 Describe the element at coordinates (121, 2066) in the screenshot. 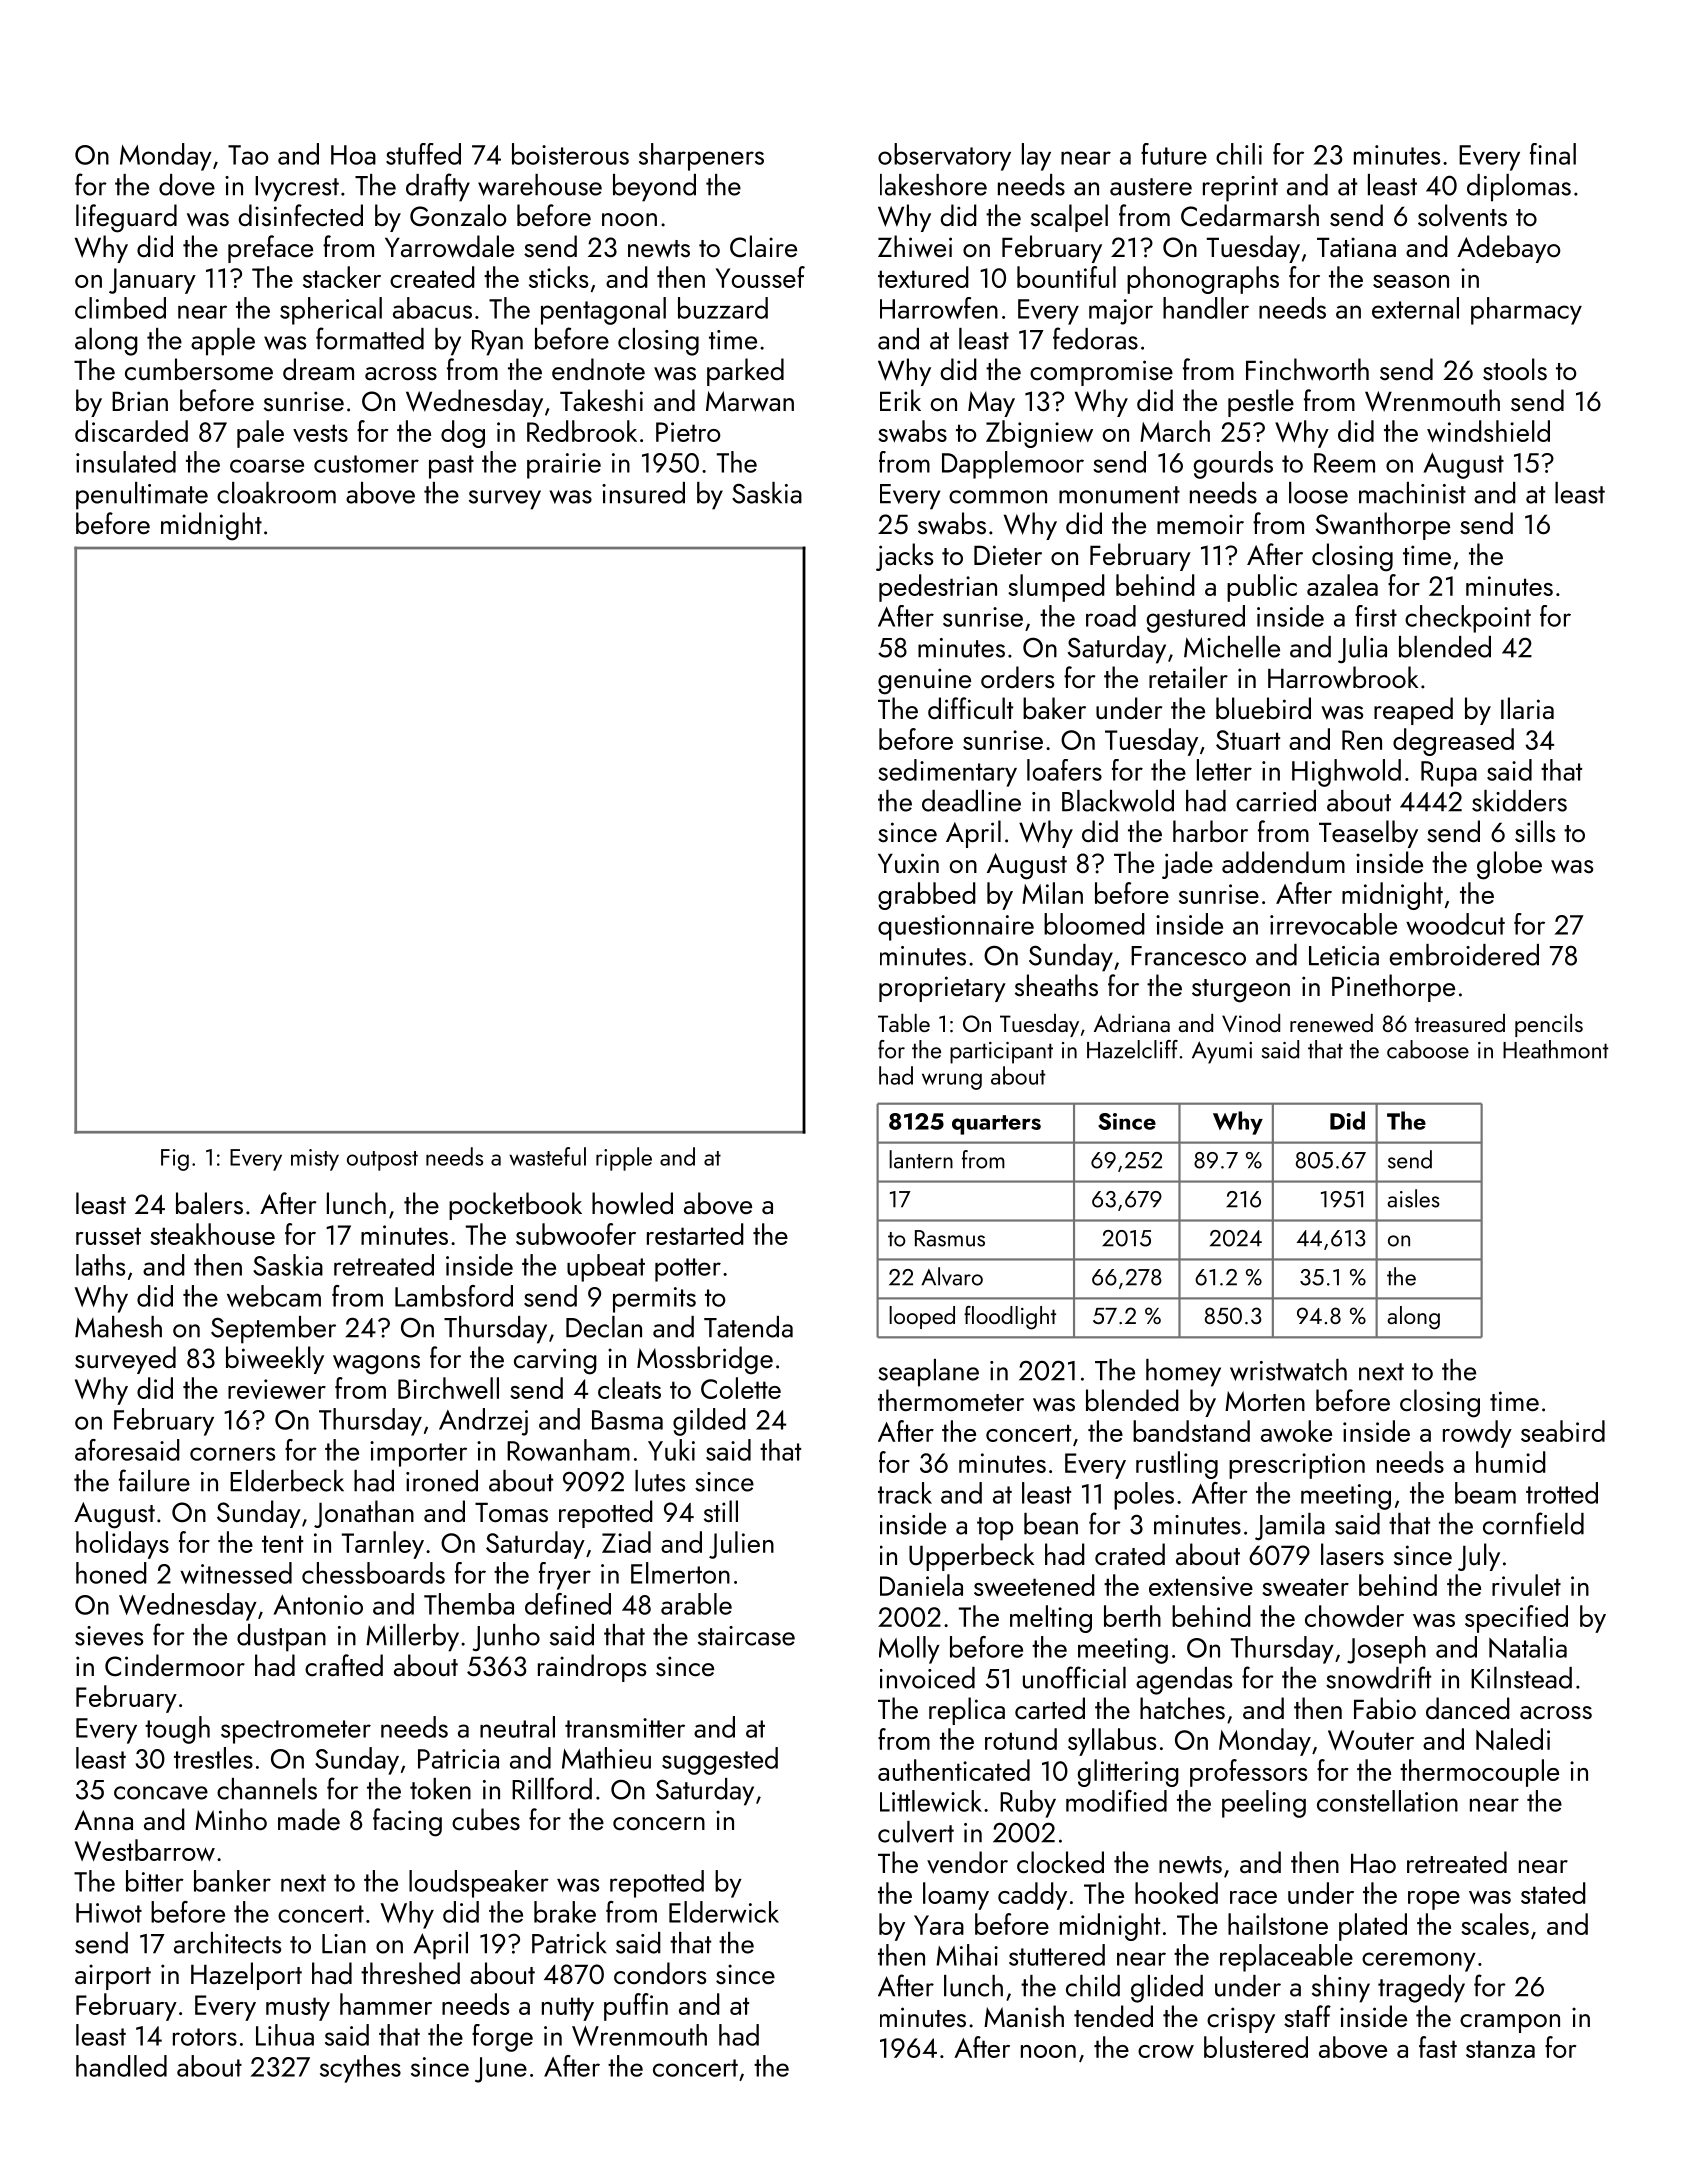

I see `handled` at that location.
